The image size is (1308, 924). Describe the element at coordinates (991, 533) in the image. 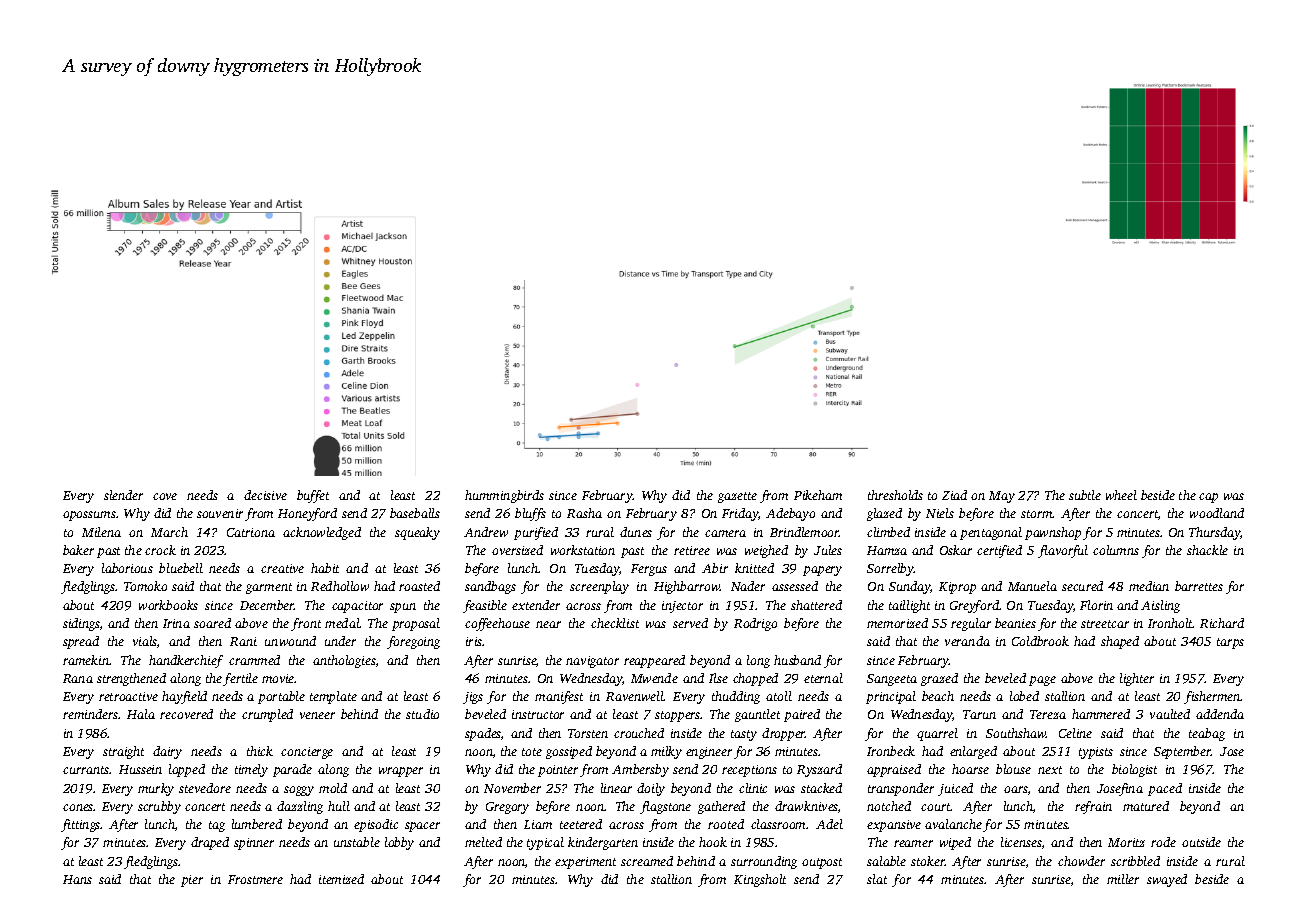

I see `pentagonal` at that location.
